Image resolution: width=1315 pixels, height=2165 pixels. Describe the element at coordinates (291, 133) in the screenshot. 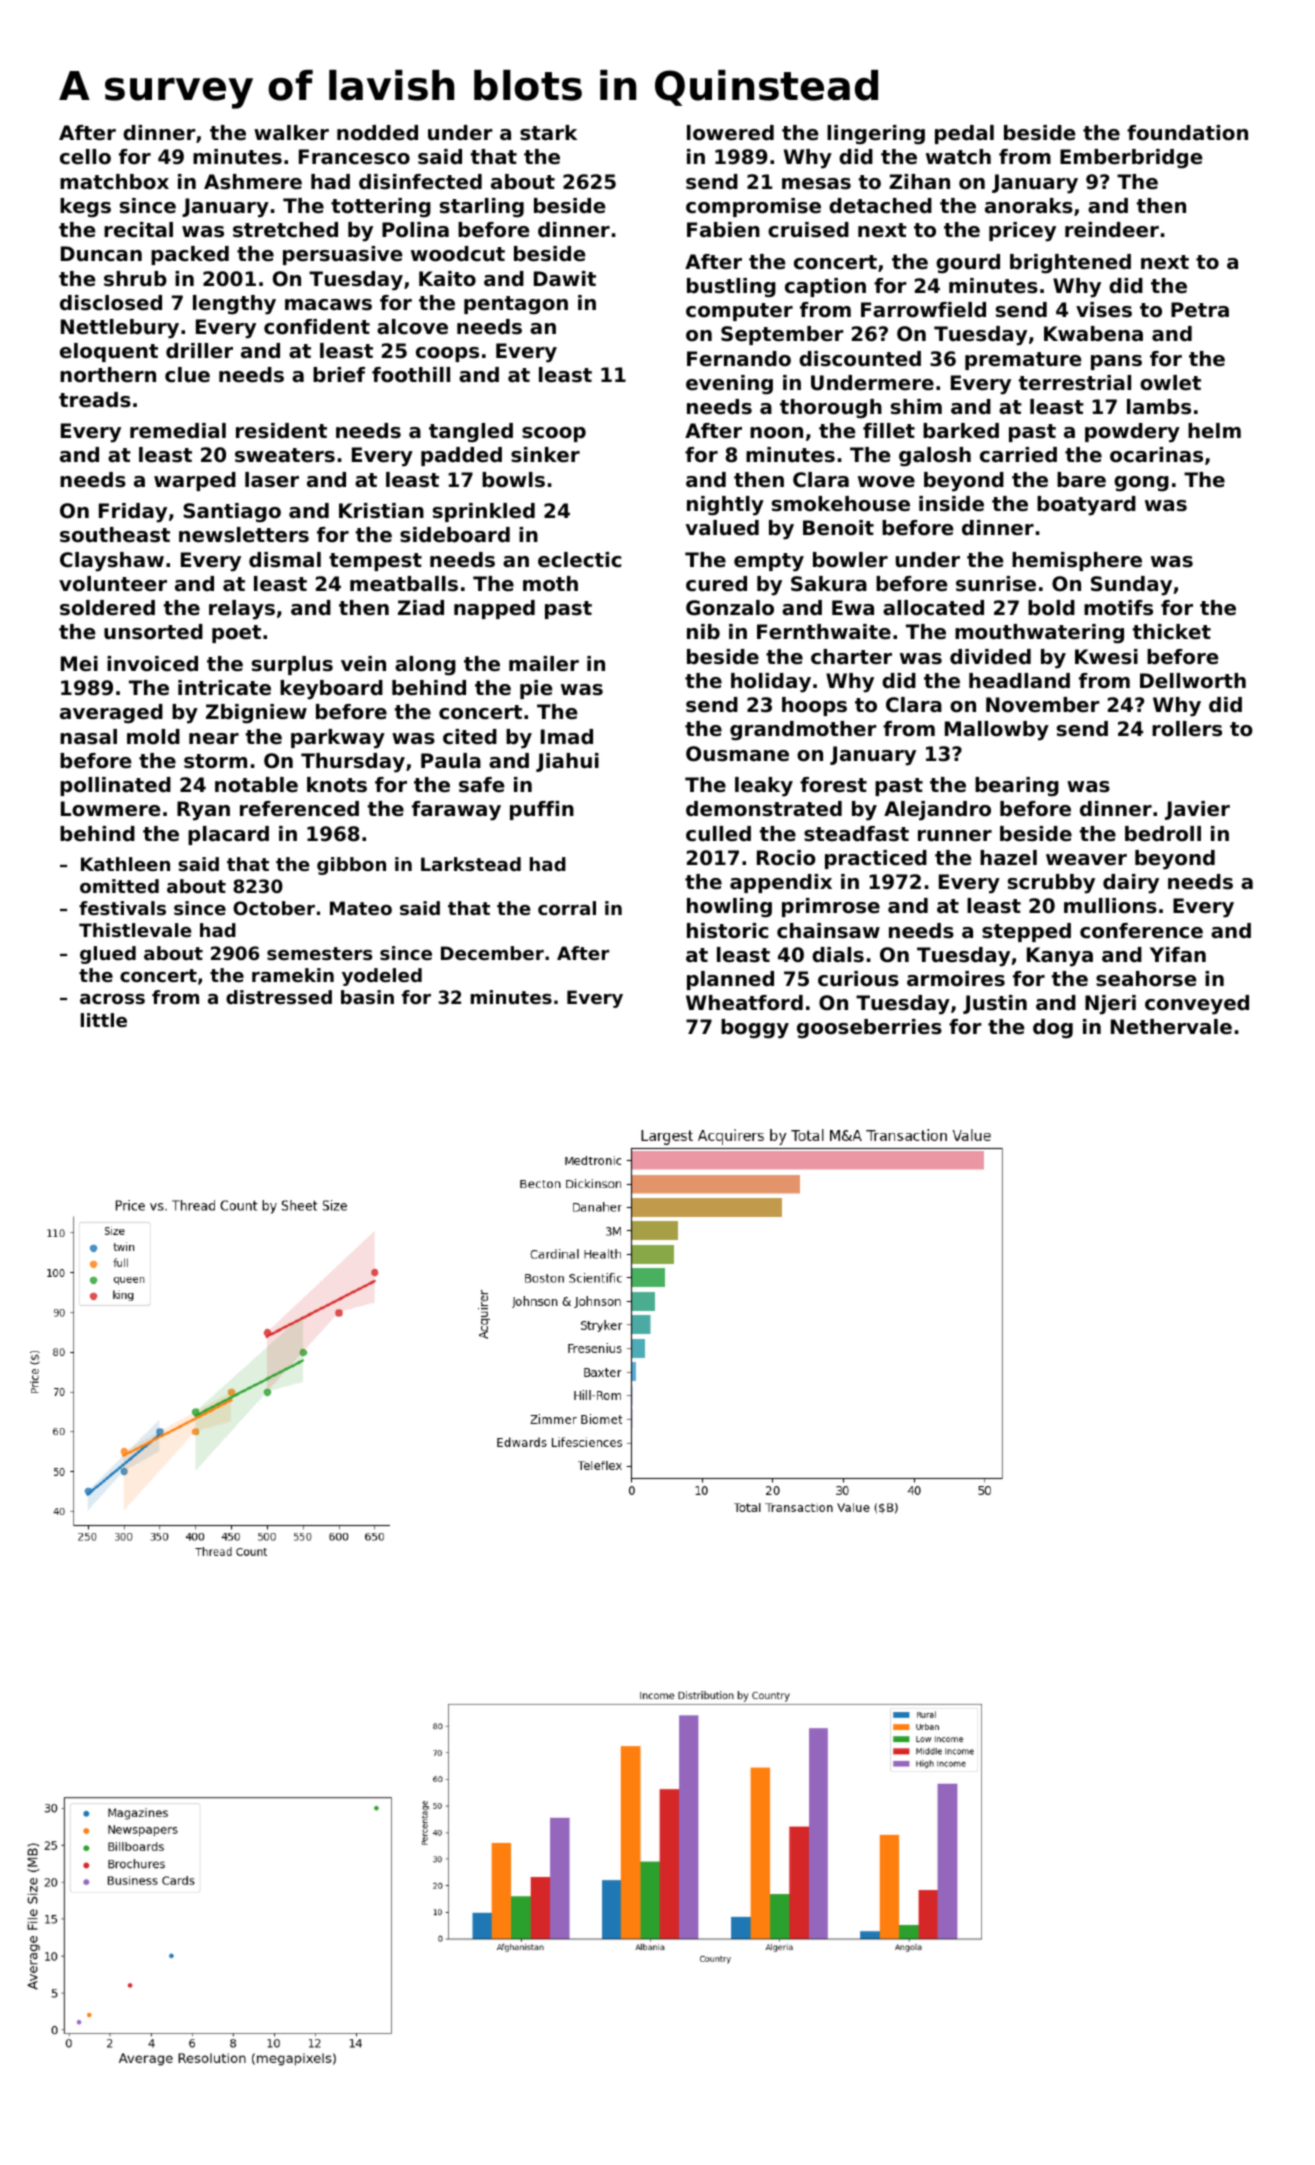

I see `walker` at that location.
